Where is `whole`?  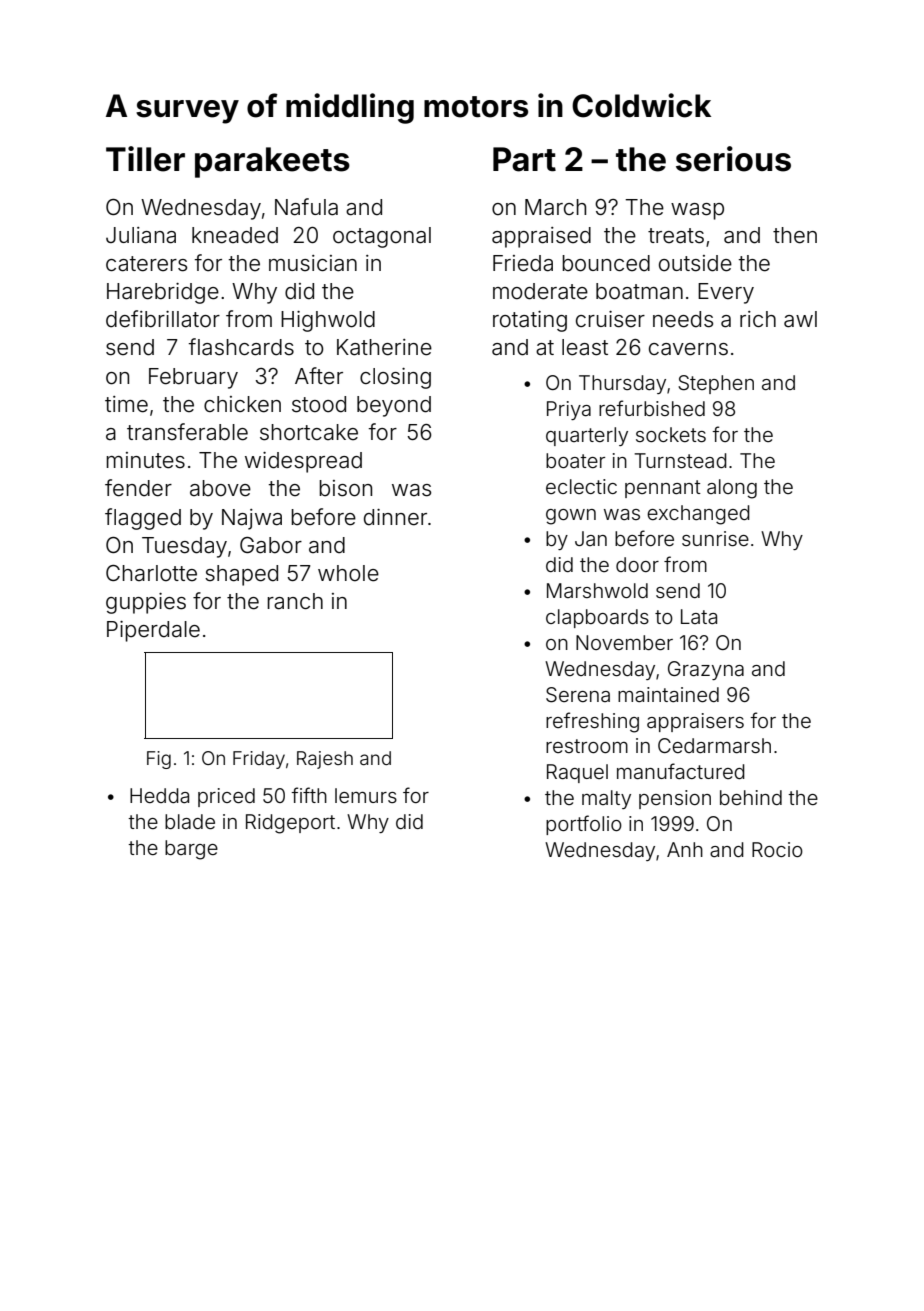 whole is located at coordinates (348, 573).
